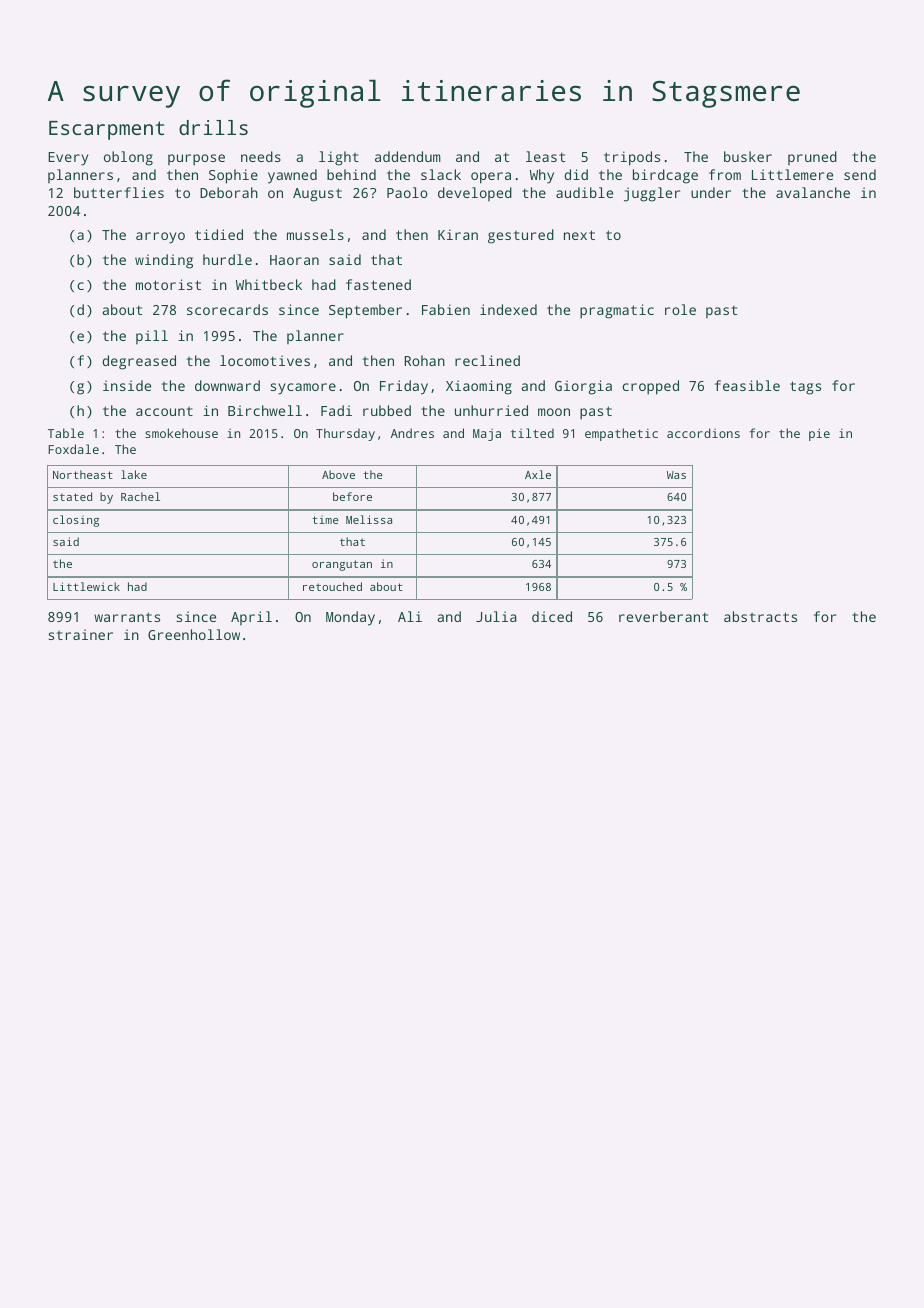 This screenshot has height=1308, width=924. I want to click on pruned, so click(812, 158).
